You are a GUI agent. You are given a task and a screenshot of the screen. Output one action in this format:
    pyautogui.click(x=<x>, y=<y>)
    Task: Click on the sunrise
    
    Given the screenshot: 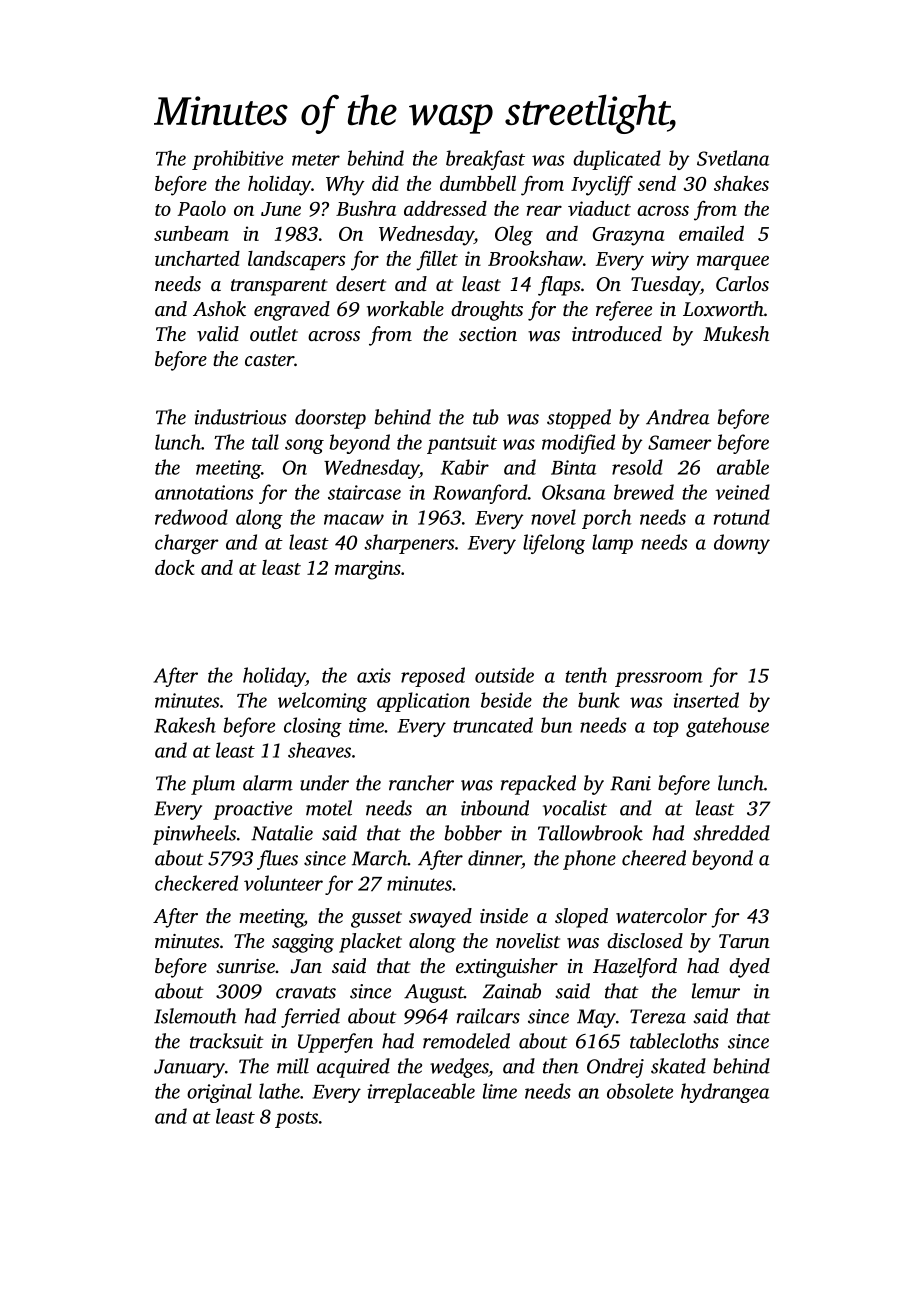 What is the action you would take?
    pyautogui.click(x=245, y=966)
